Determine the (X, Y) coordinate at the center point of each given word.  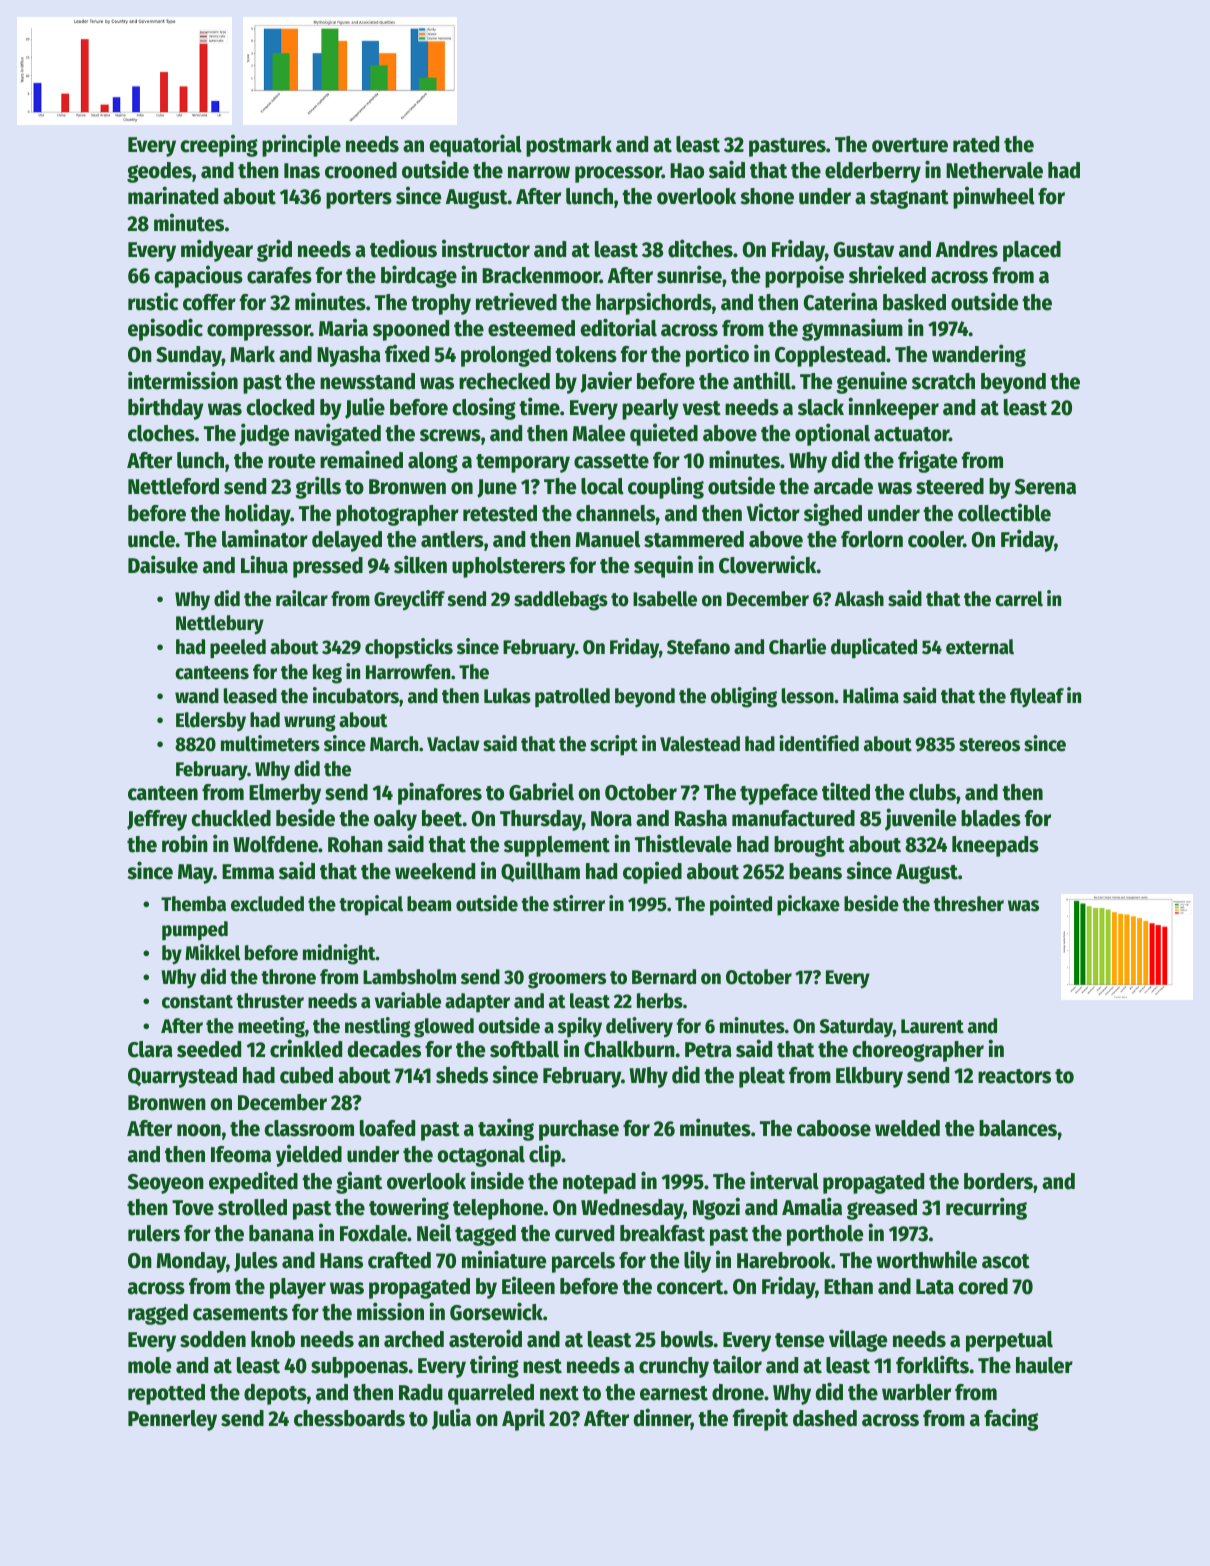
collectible (1004, 512)
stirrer (579, 903)
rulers (154, 1233)
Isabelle (665, 599)
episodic (165, 329)
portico (717, 355)
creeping (219, 145)
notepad (599, 1183)
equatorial (475, 145)
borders (998, 1181)
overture (910, 145)
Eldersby (211, 721)
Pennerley (172, 1420)
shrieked (887, 274)
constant (197, 1002)
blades (991, 818)
